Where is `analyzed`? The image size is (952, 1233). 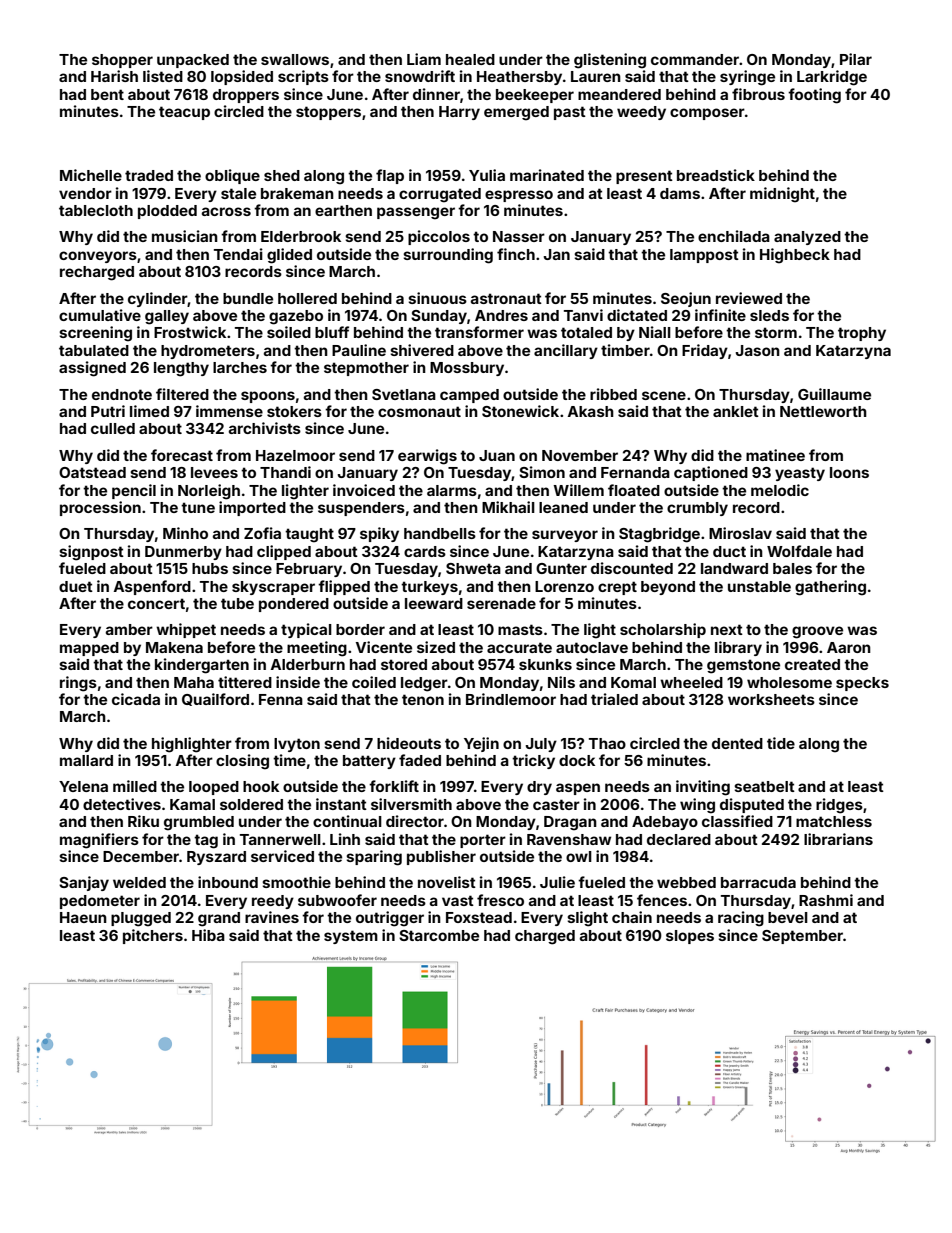 analyzed is located at coordinates (807, 238).
